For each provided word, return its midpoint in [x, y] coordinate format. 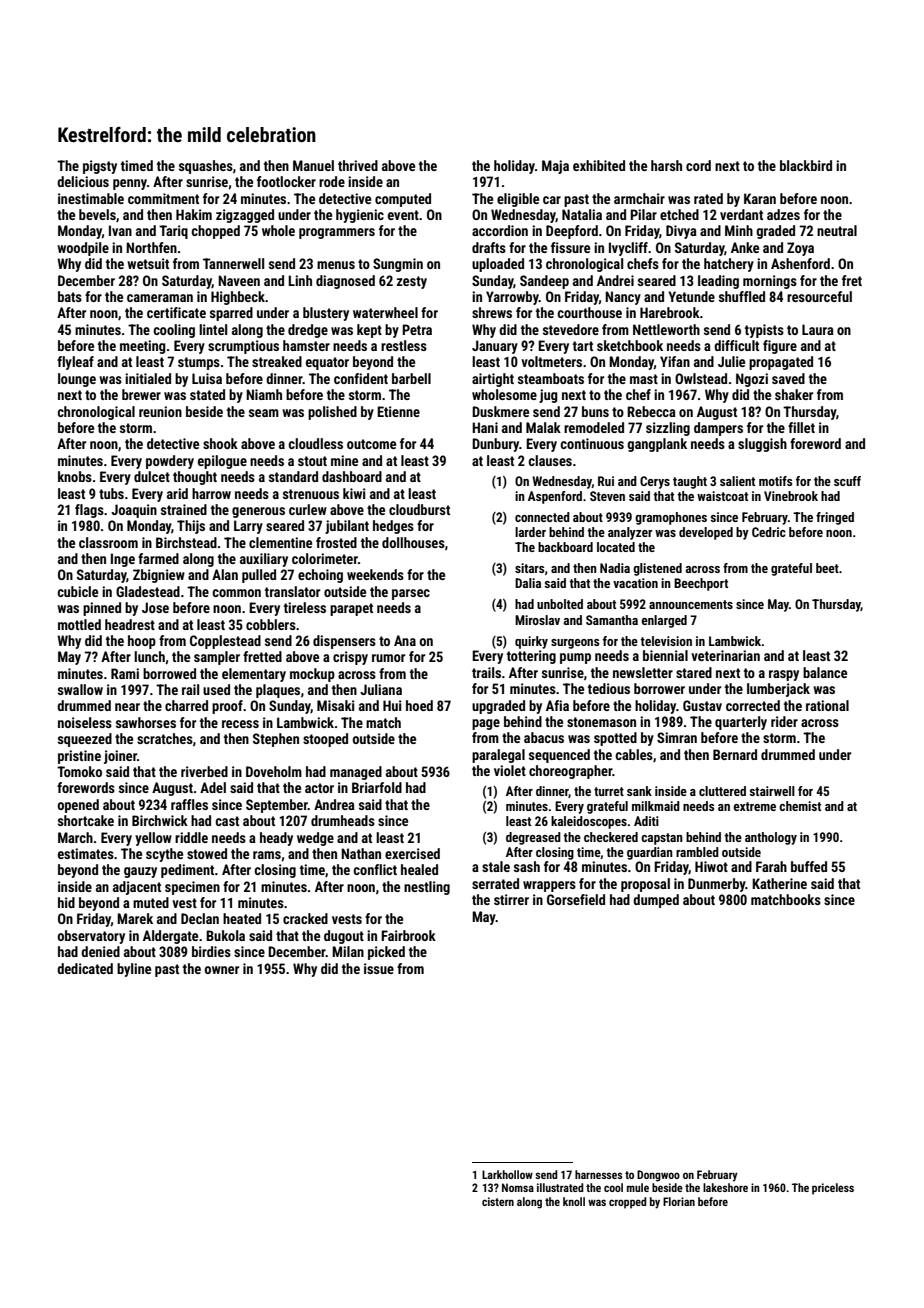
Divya [681, 232]
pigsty [100, 167]
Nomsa [518, 1187]
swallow [80, 689]
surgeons [575, 644]
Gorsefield [576, 899]
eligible [518, 200]
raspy [784, 675]
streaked [277, 361]
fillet [801, 427]
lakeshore [725, 1187]
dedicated [85, 968]
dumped [656, 901]
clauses [550, 460]
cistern [498, 1201]
